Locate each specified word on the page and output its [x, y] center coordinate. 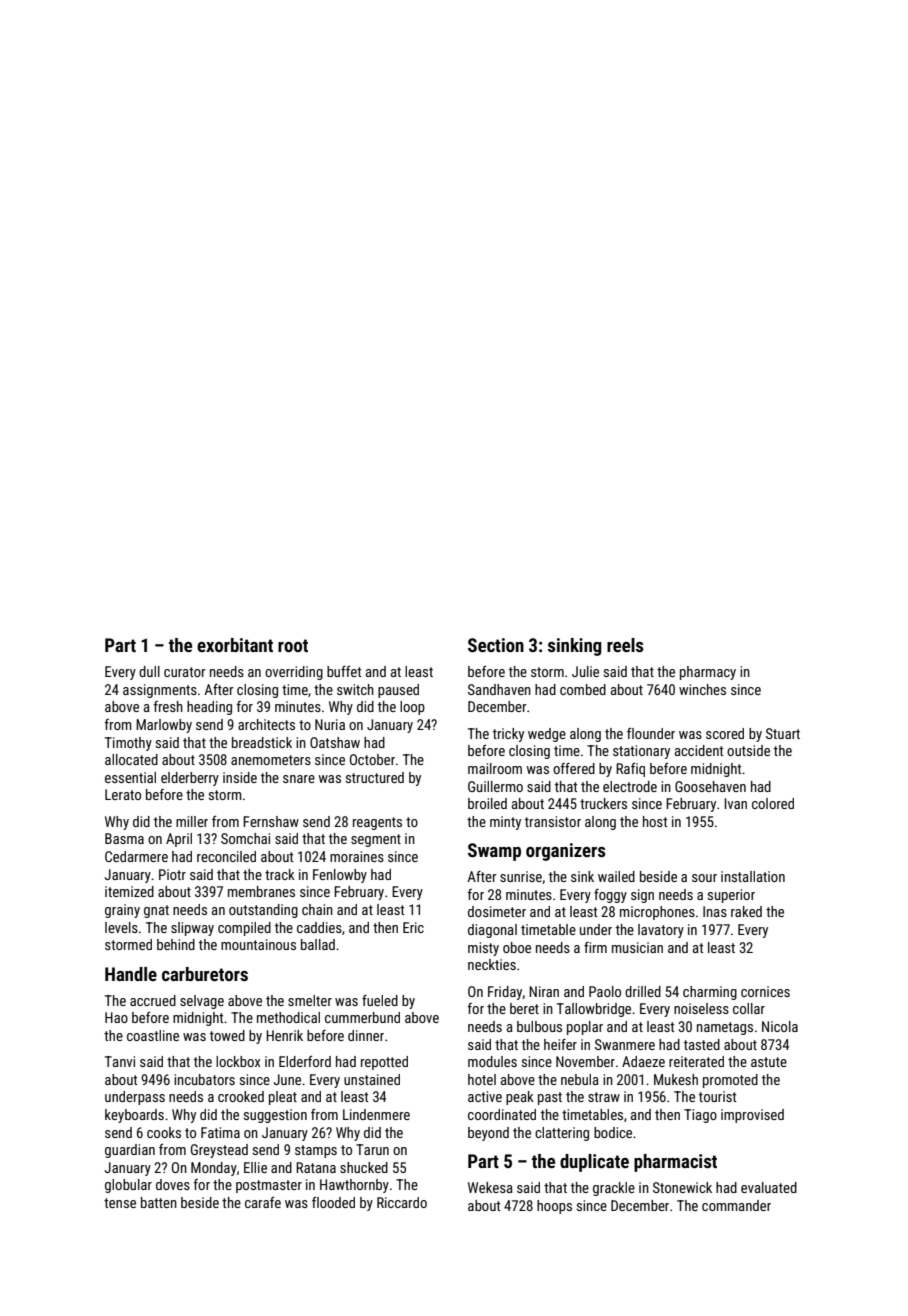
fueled [380, 1000]
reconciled [226, 856]
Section [496, 645]
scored [725, 733]
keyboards [134, 1116]
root [293, 645]
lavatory [661, 931]
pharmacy [708, 673]
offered [574, 768]
